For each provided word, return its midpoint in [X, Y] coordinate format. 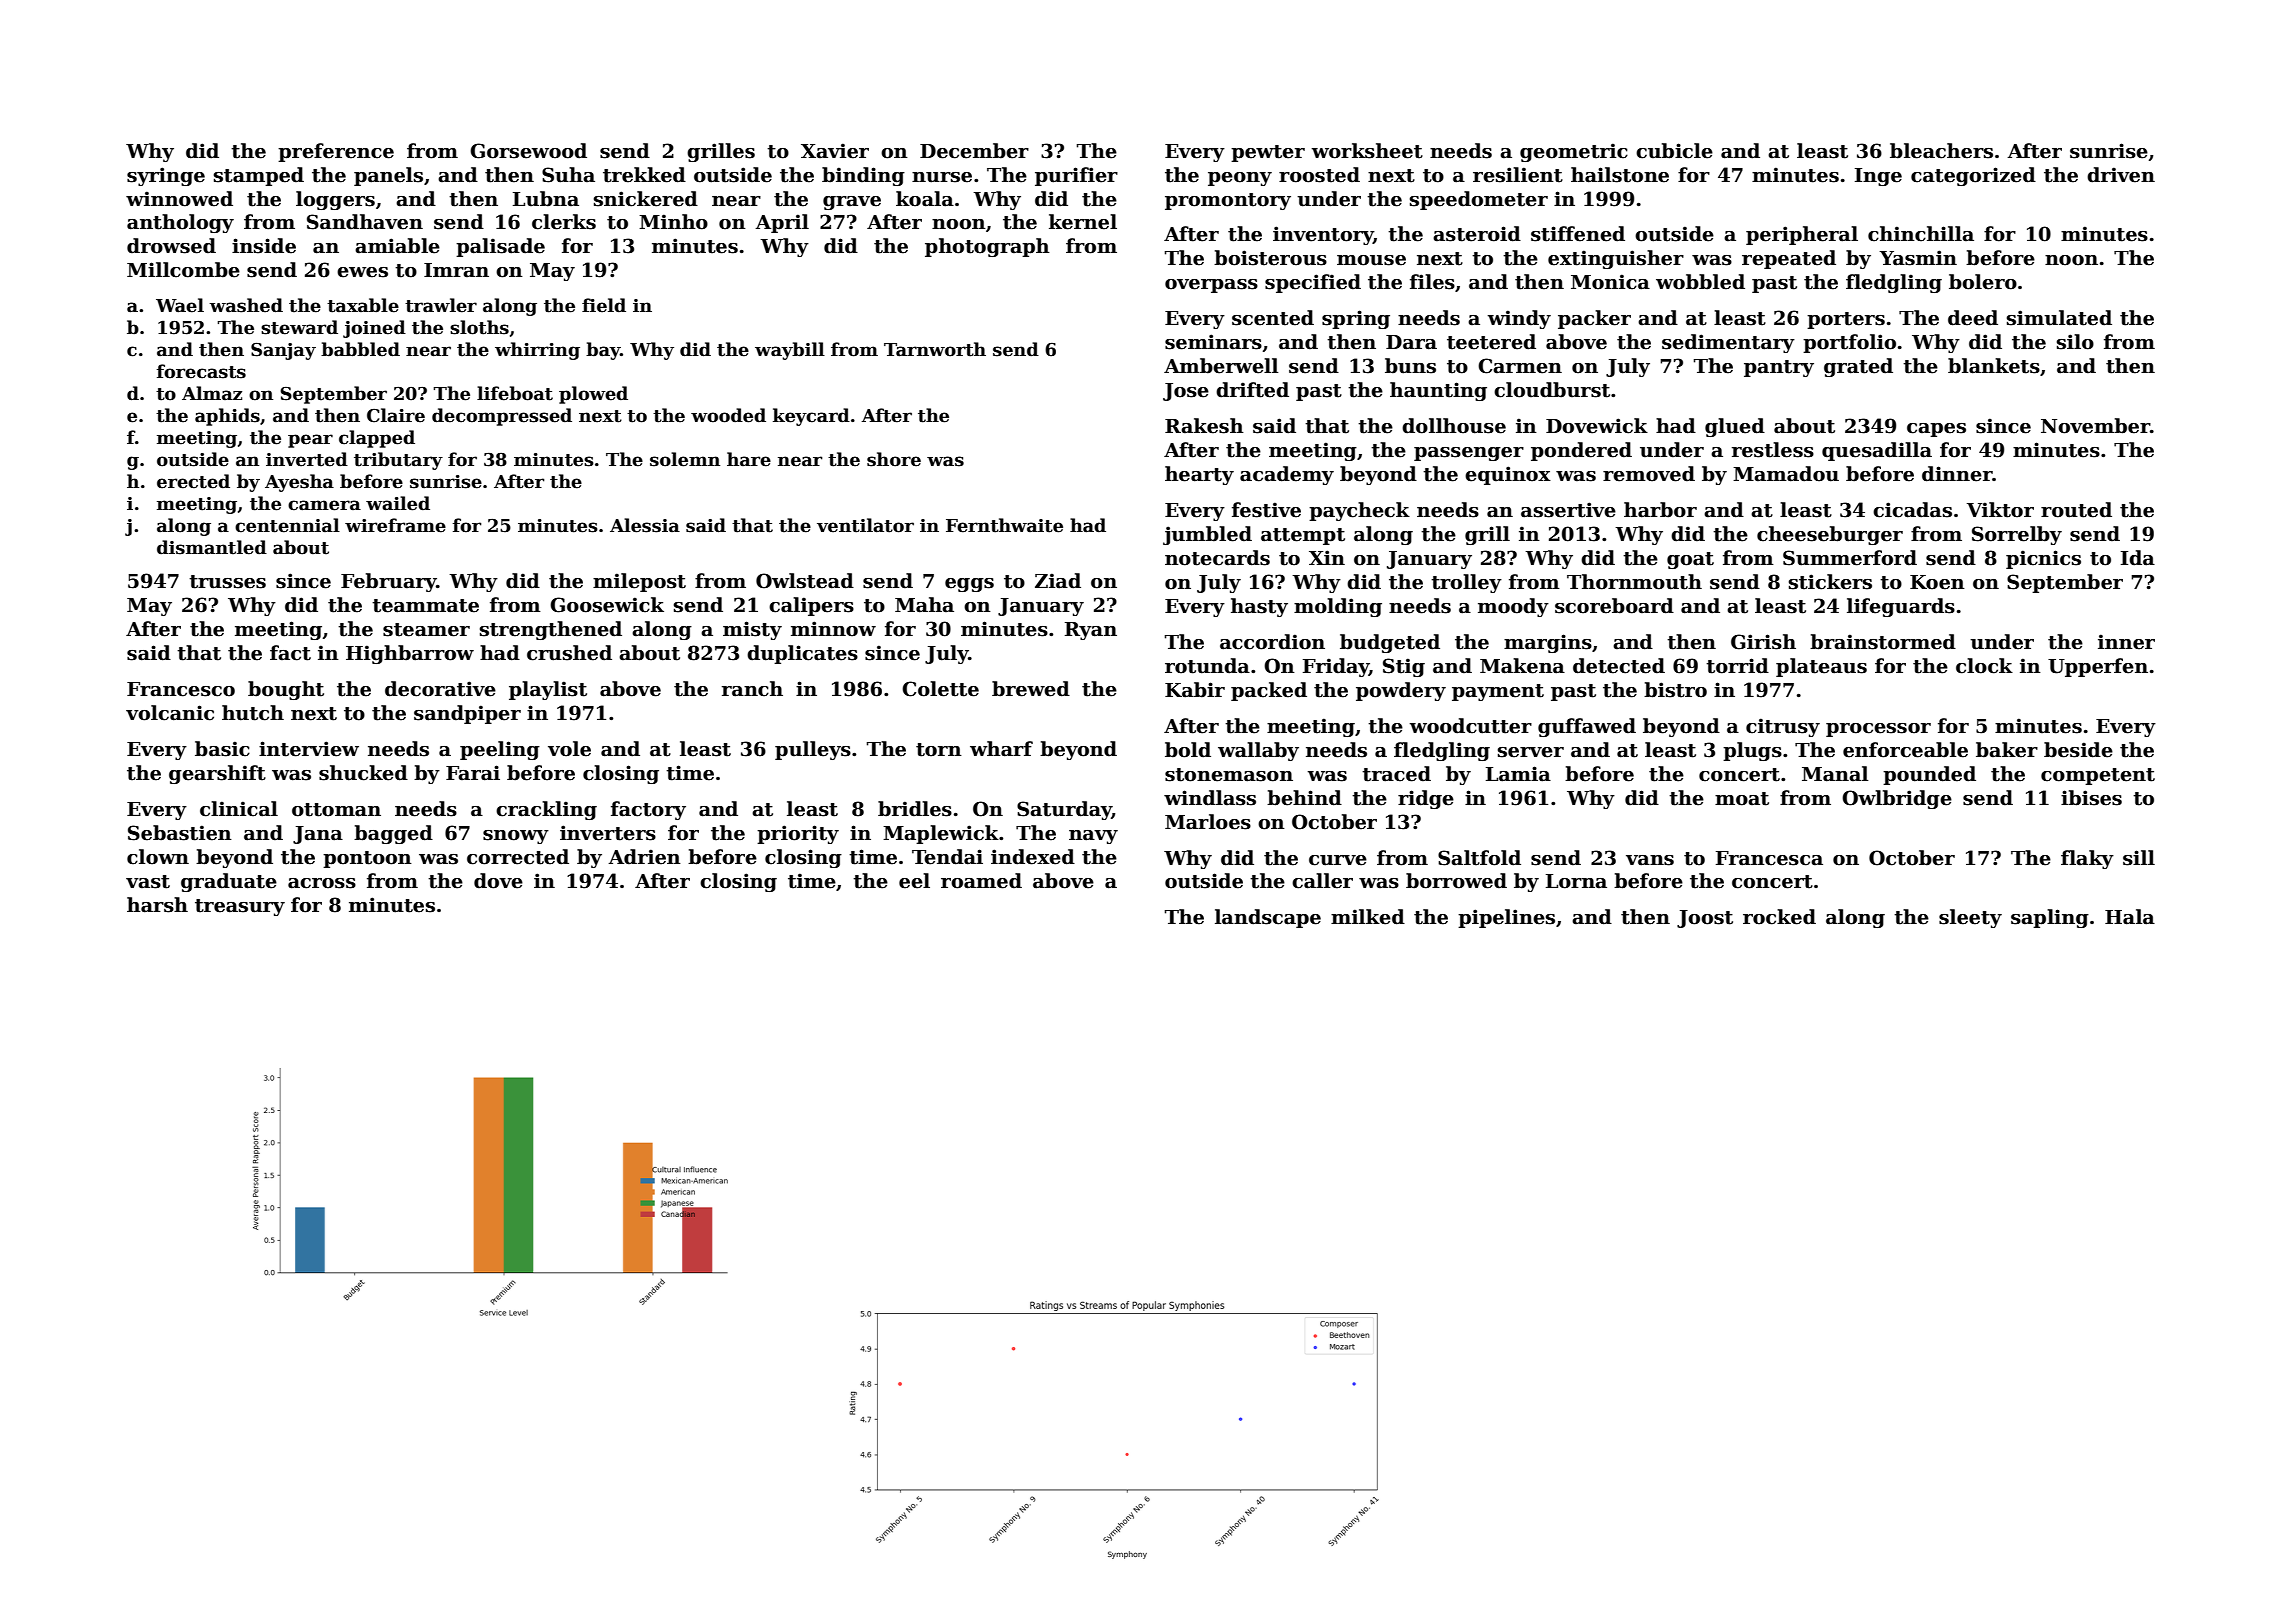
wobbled [1700, 282]
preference [336, 152]
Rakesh [1204, 426]
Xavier [835, 151]
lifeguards [1901, 607]
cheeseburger [1830, 535]
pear [310, 441]
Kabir [1195, 690]
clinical [239, 809]
